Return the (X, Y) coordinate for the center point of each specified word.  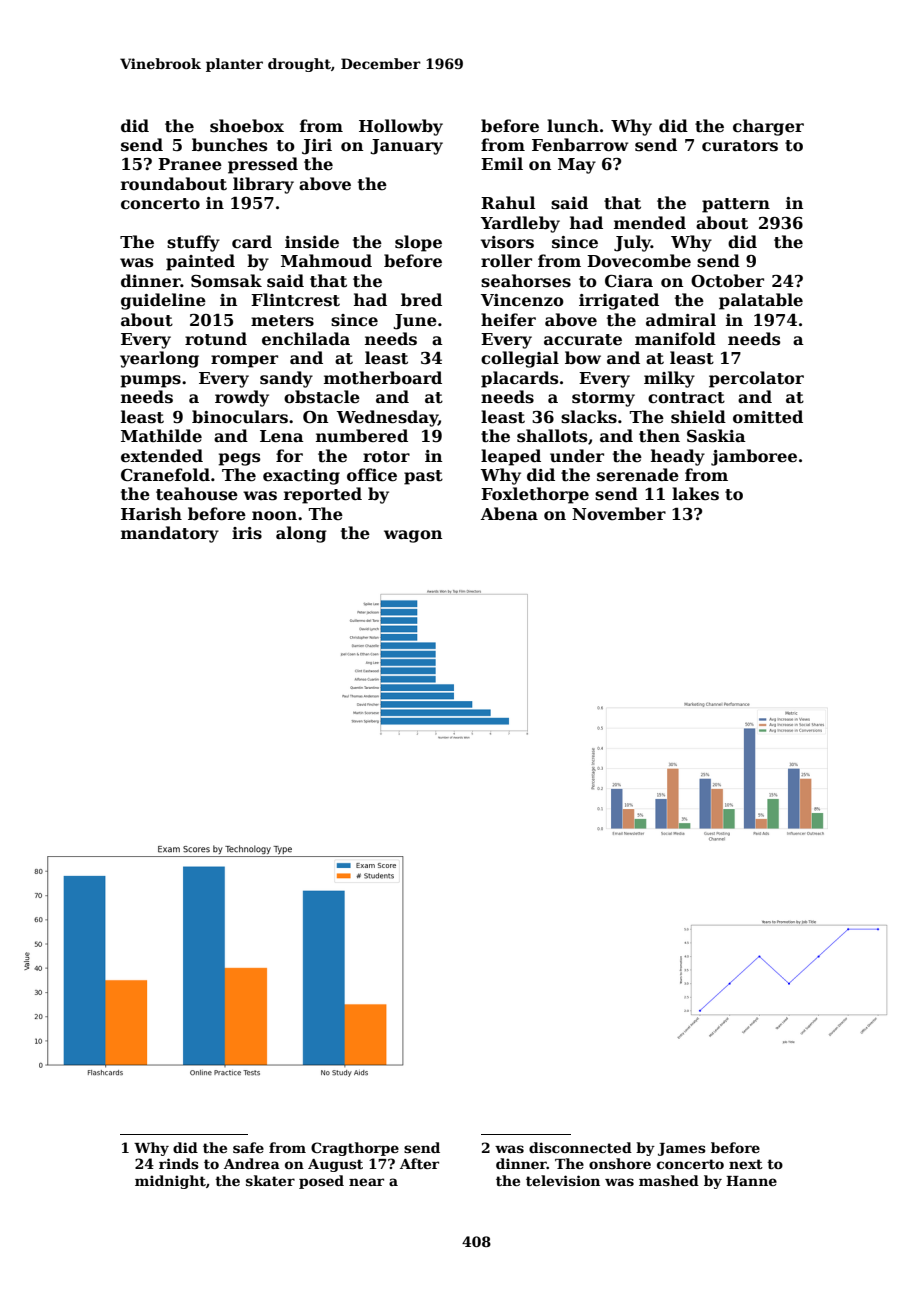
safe (248, 1147)
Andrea (252, 1163)
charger (768, 127)
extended (162, 456)
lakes (695, 494)
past (423, 477)
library (263, 185)
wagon (413, 536)
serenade (638, 475)
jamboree (754, 457)
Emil (502, 163)
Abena (509, 514)
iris (247, 533)
